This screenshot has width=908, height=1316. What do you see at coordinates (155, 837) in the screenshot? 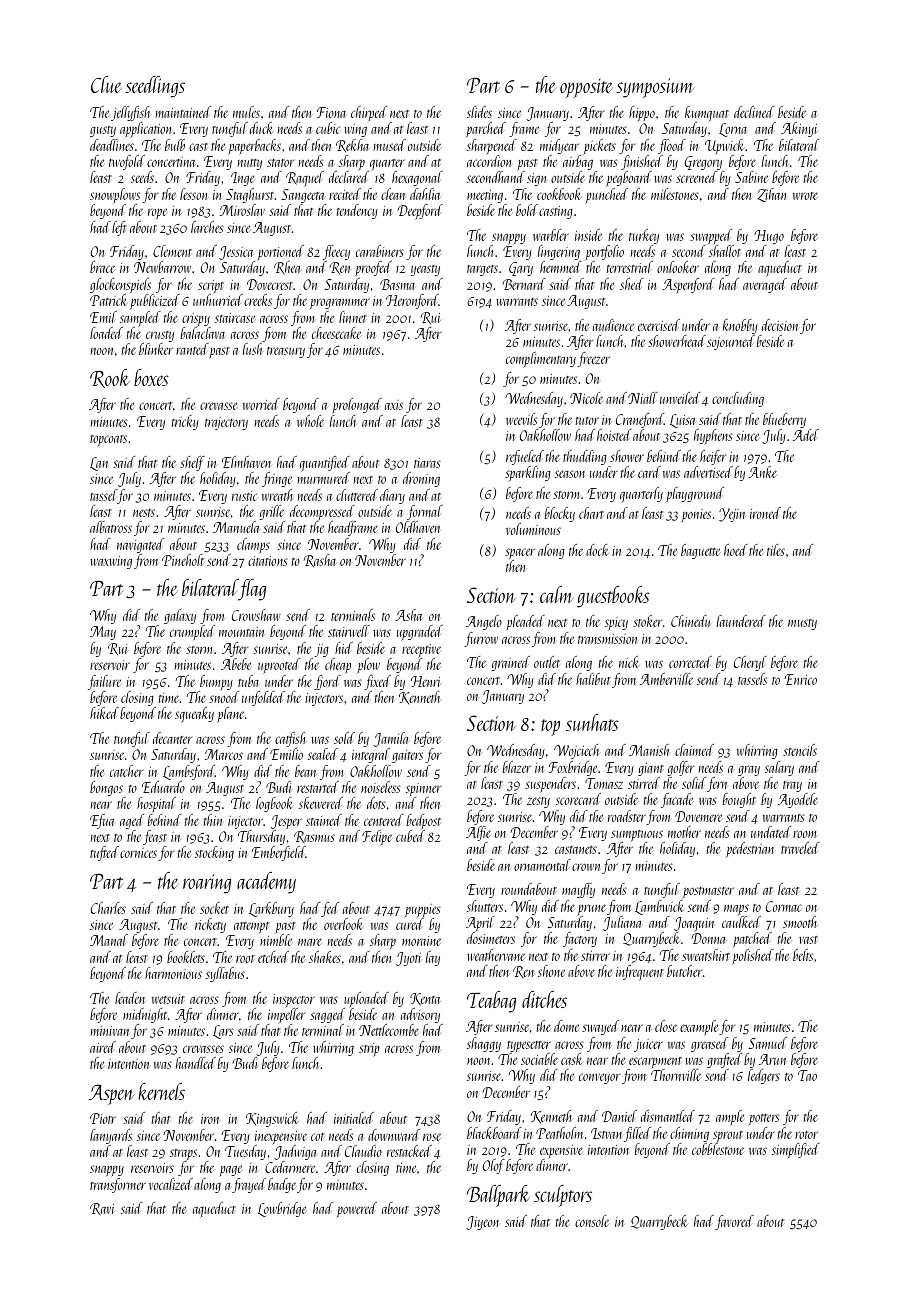
I see `feast` at bounding box center [155, 837].
